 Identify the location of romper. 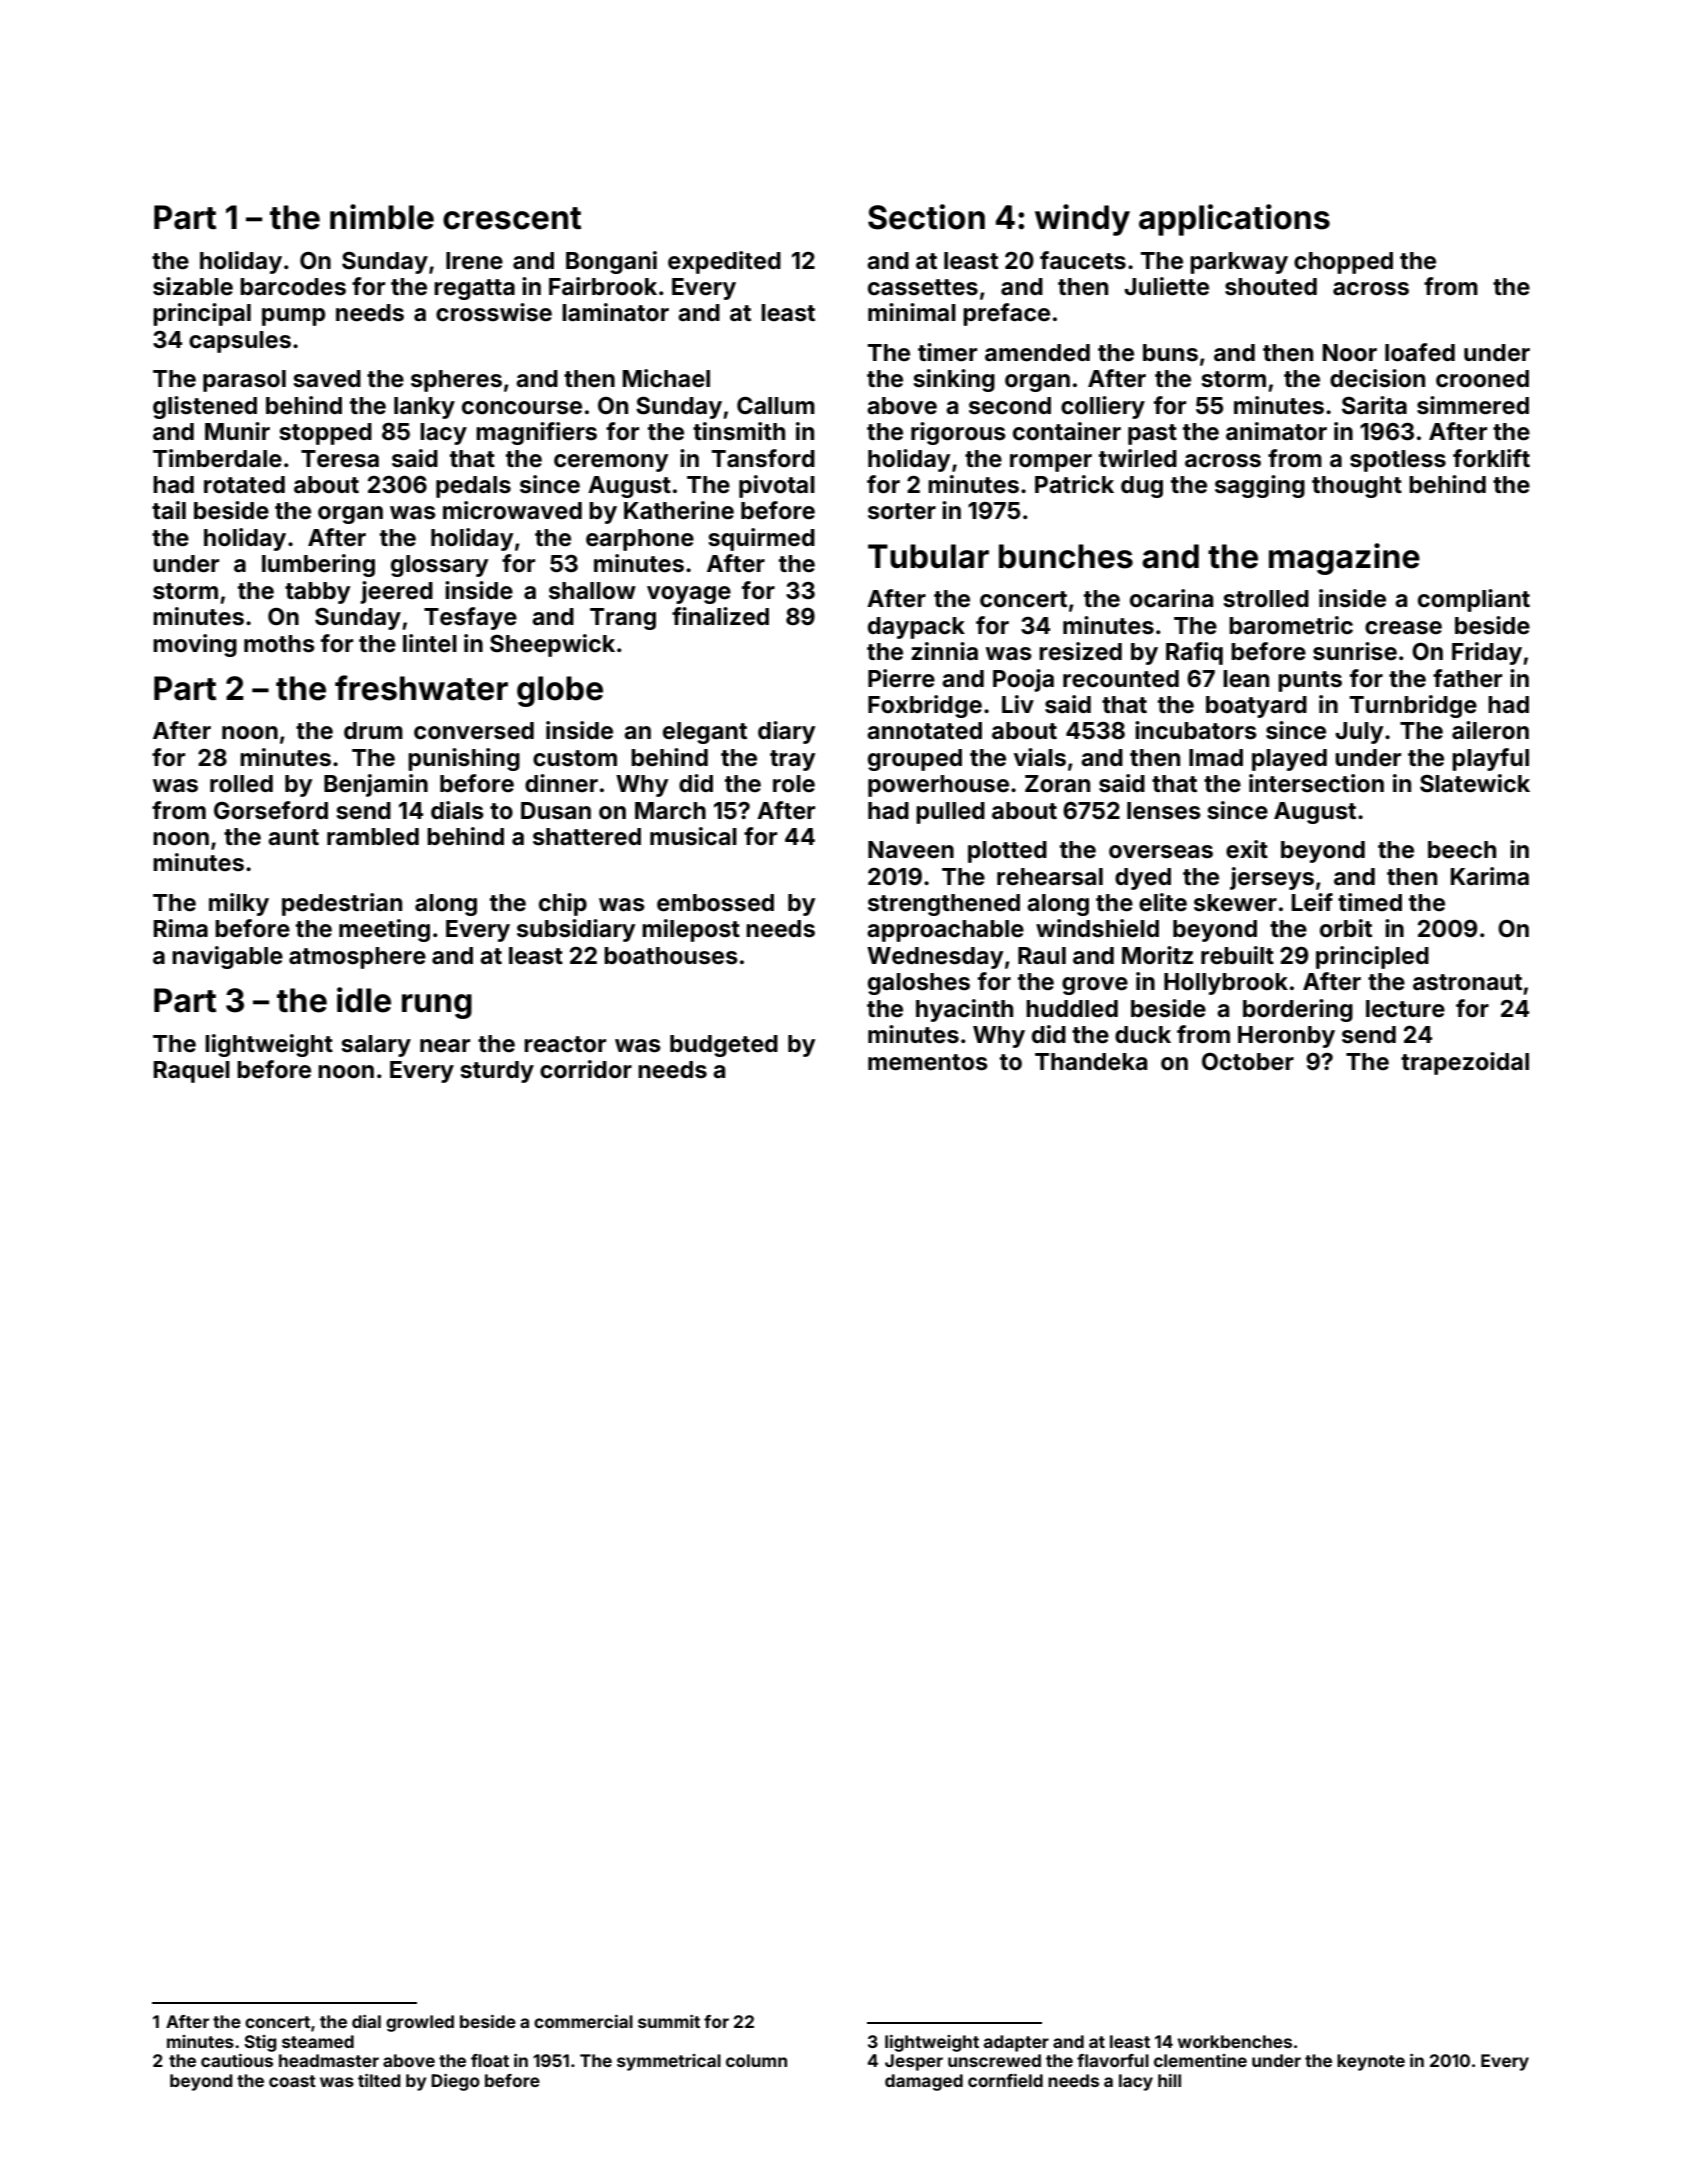
(1051, 463).
